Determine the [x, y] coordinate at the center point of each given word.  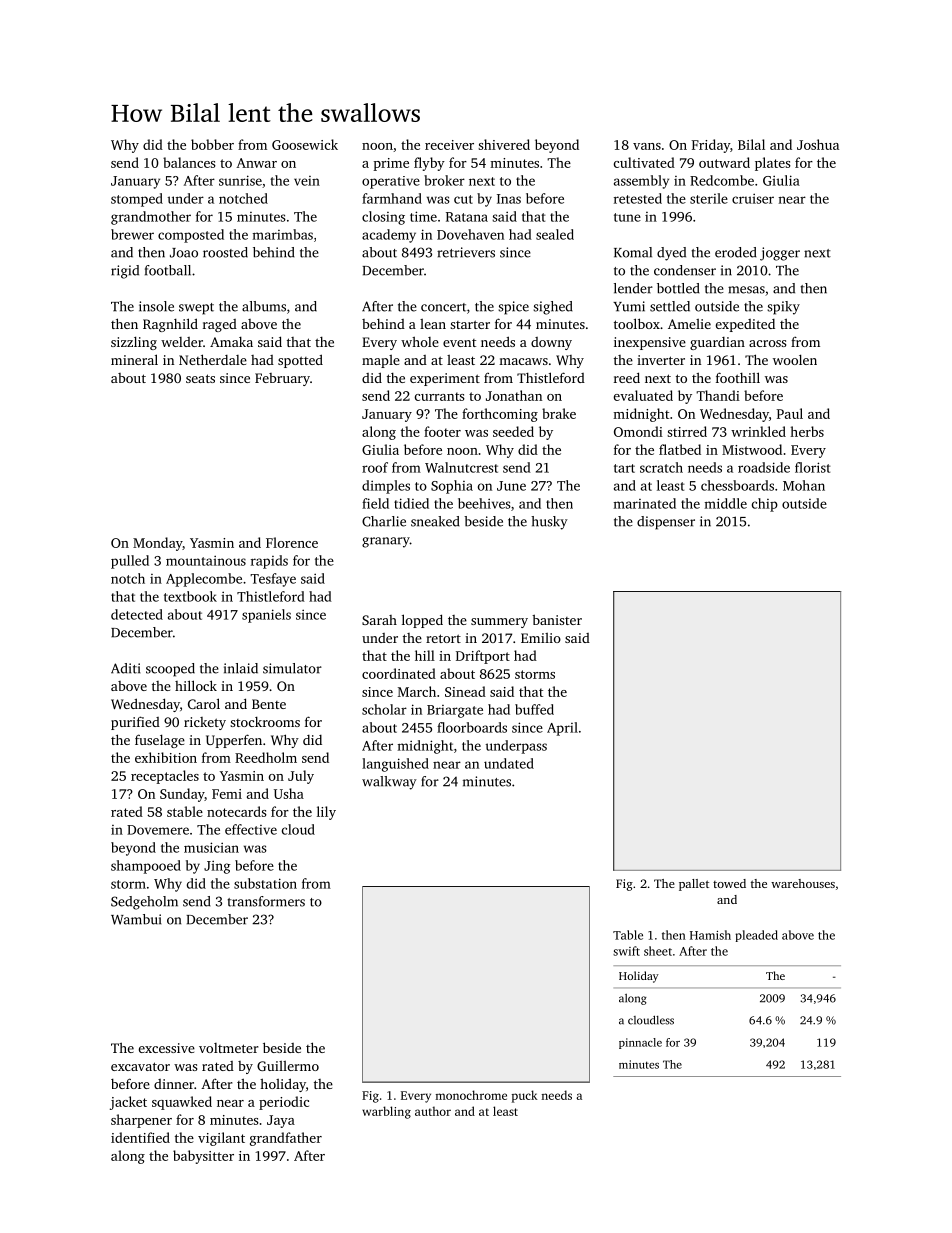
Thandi [718, 395]
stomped [137, 200]
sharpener [141, 1121]
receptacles [165, 777]
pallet [694, 885]
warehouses [803, 883]
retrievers [466, 252]
